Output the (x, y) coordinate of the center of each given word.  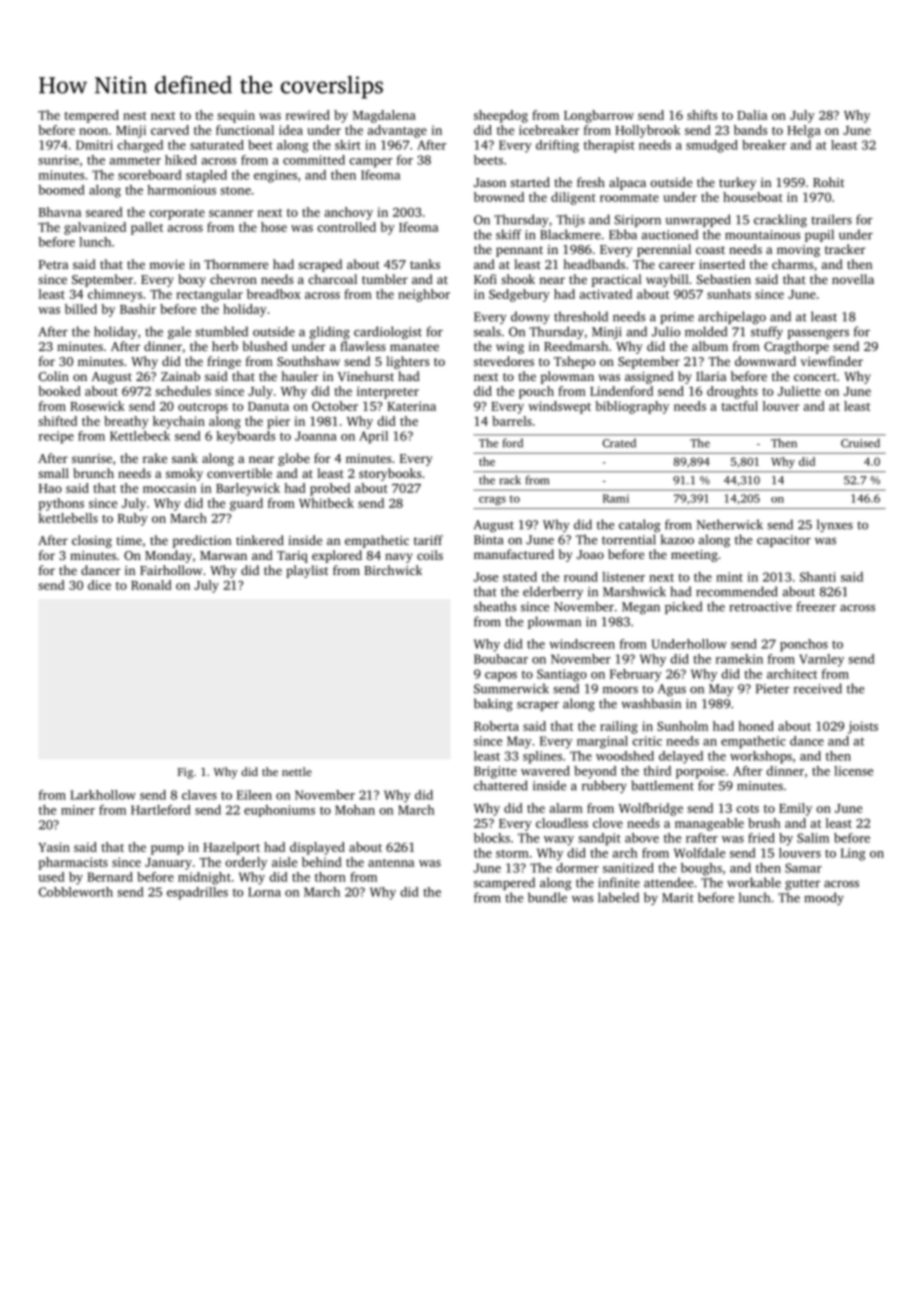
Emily (795, 809)
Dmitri (94, 145)
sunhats (729, 294)
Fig (185, 773)
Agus (672, 690)
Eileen (254, 795)
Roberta (496, 726)
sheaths (495, 606)
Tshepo (574, 362)
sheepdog (501, 116)
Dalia (752, 115)
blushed (265, 346)
